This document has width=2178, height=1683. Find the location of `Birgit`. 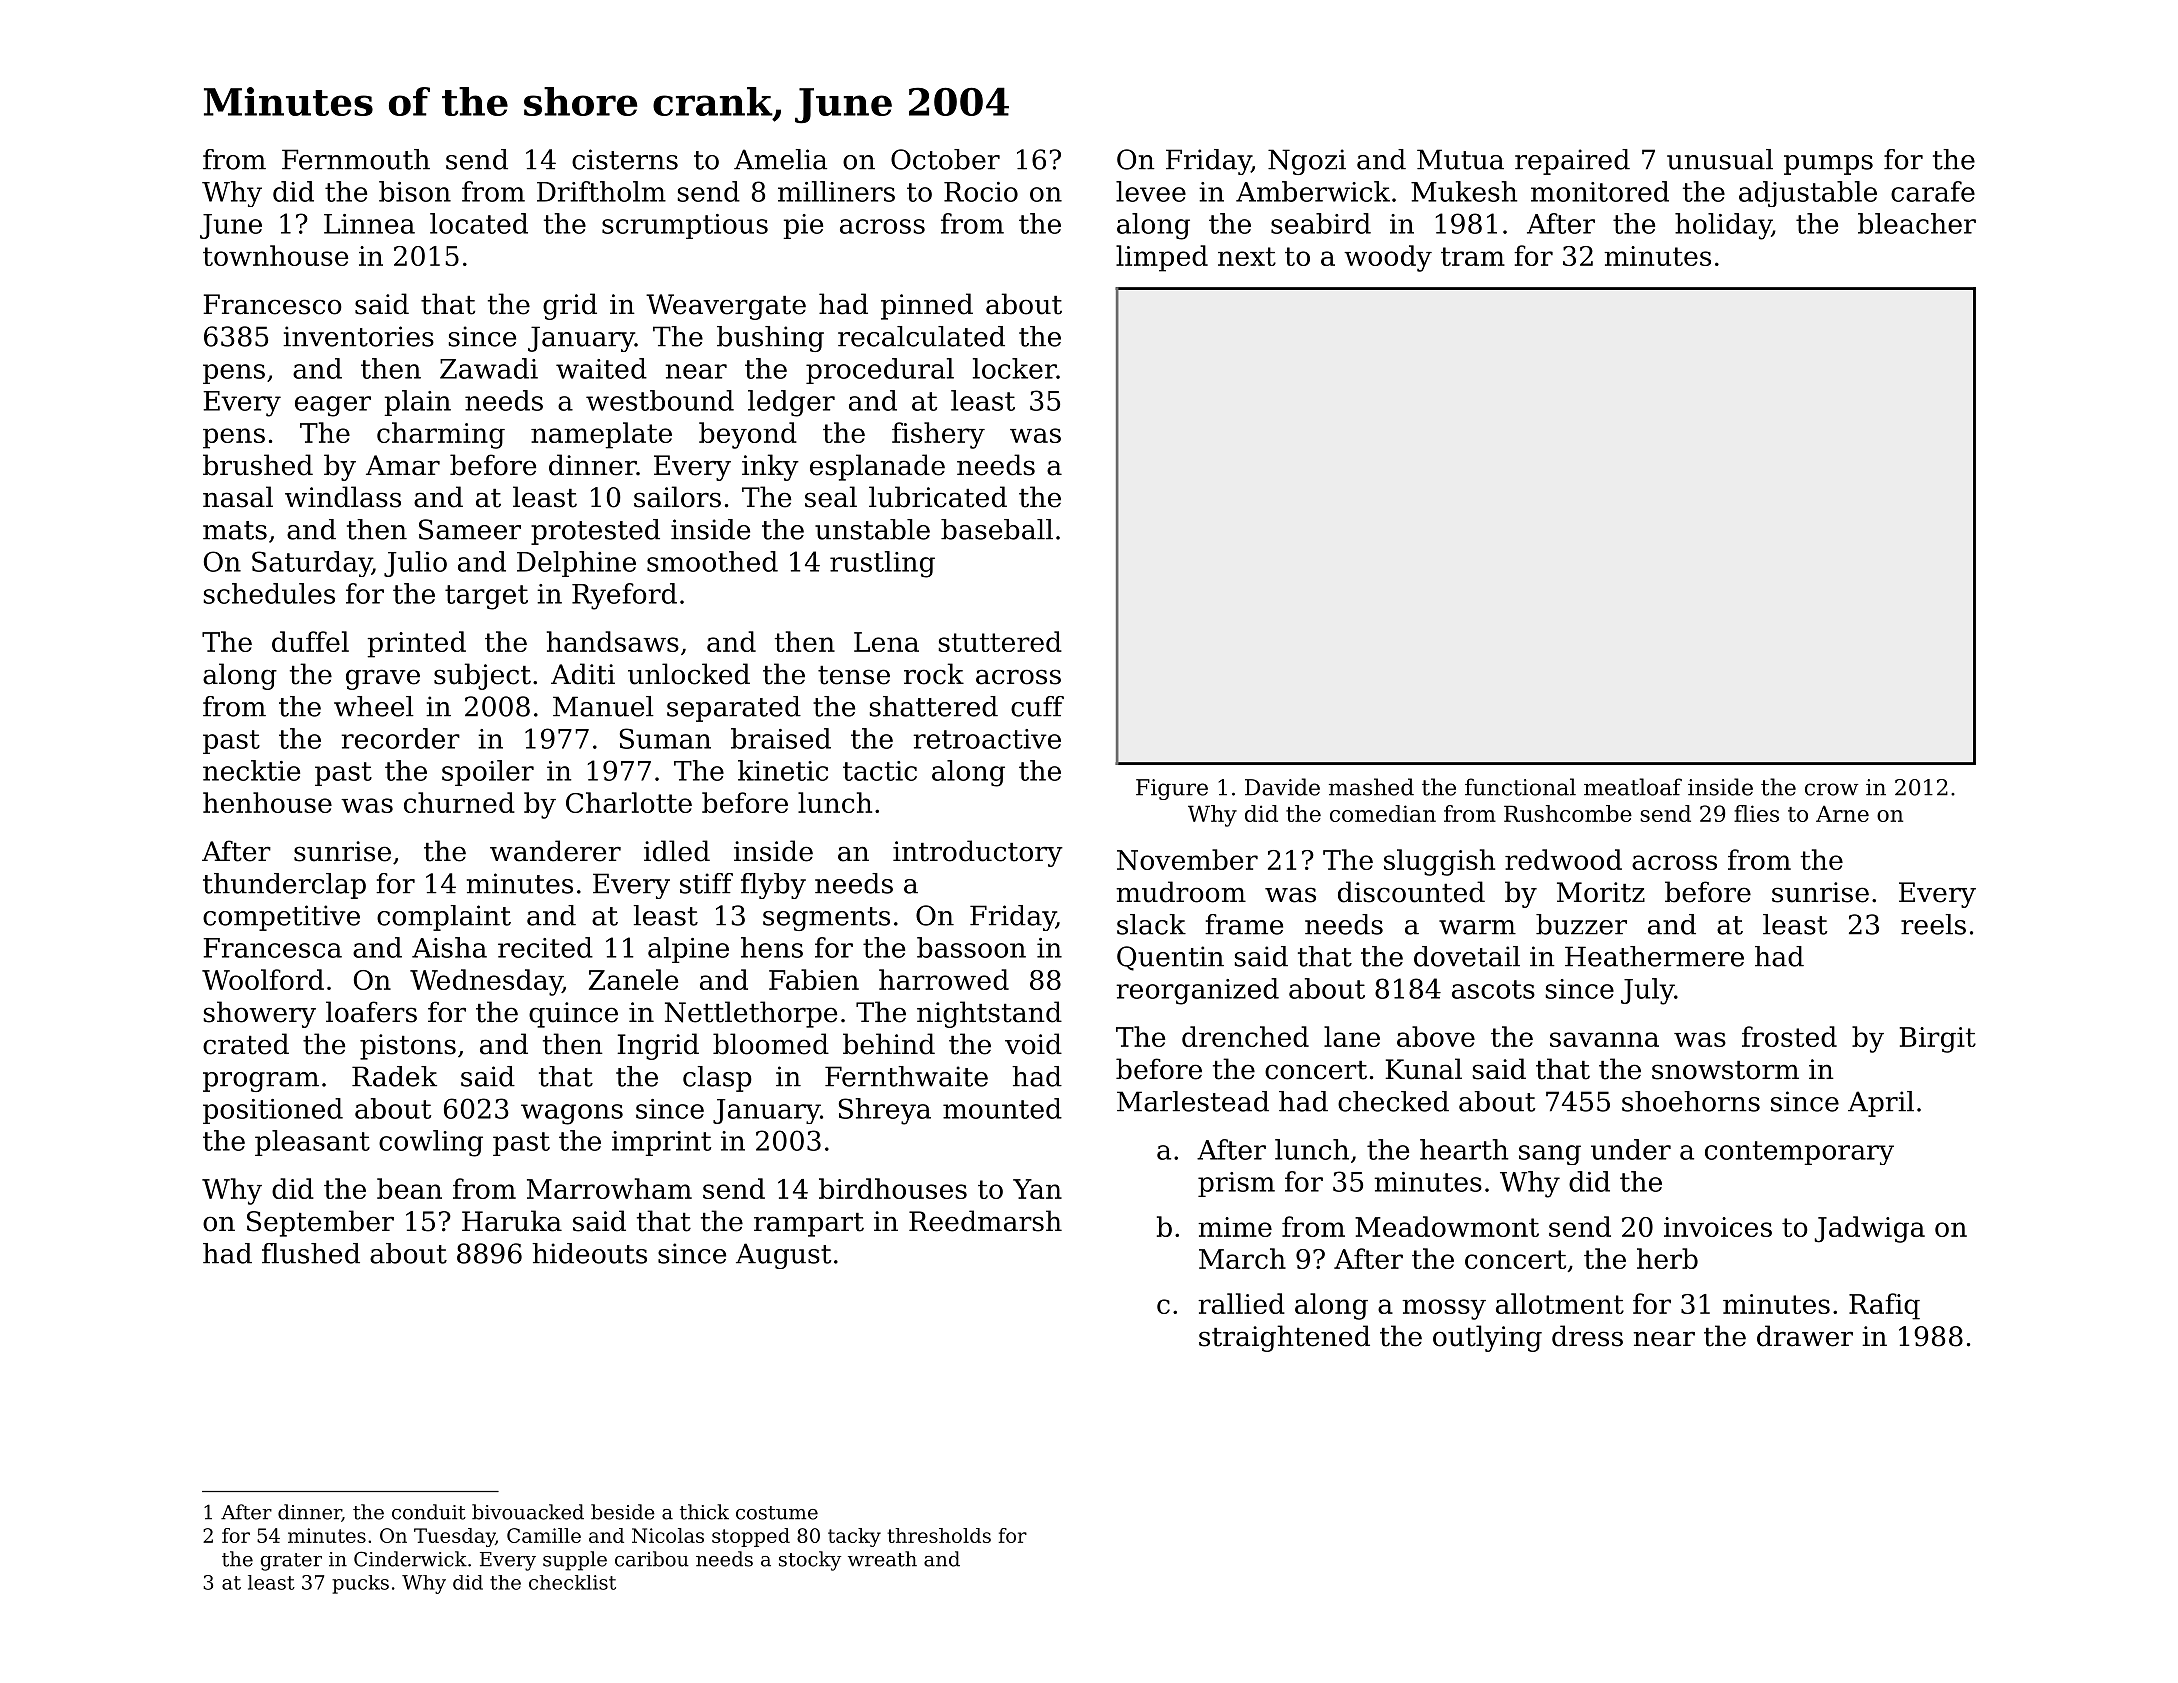

Birgit is located at coordinates (1938, 1040).
